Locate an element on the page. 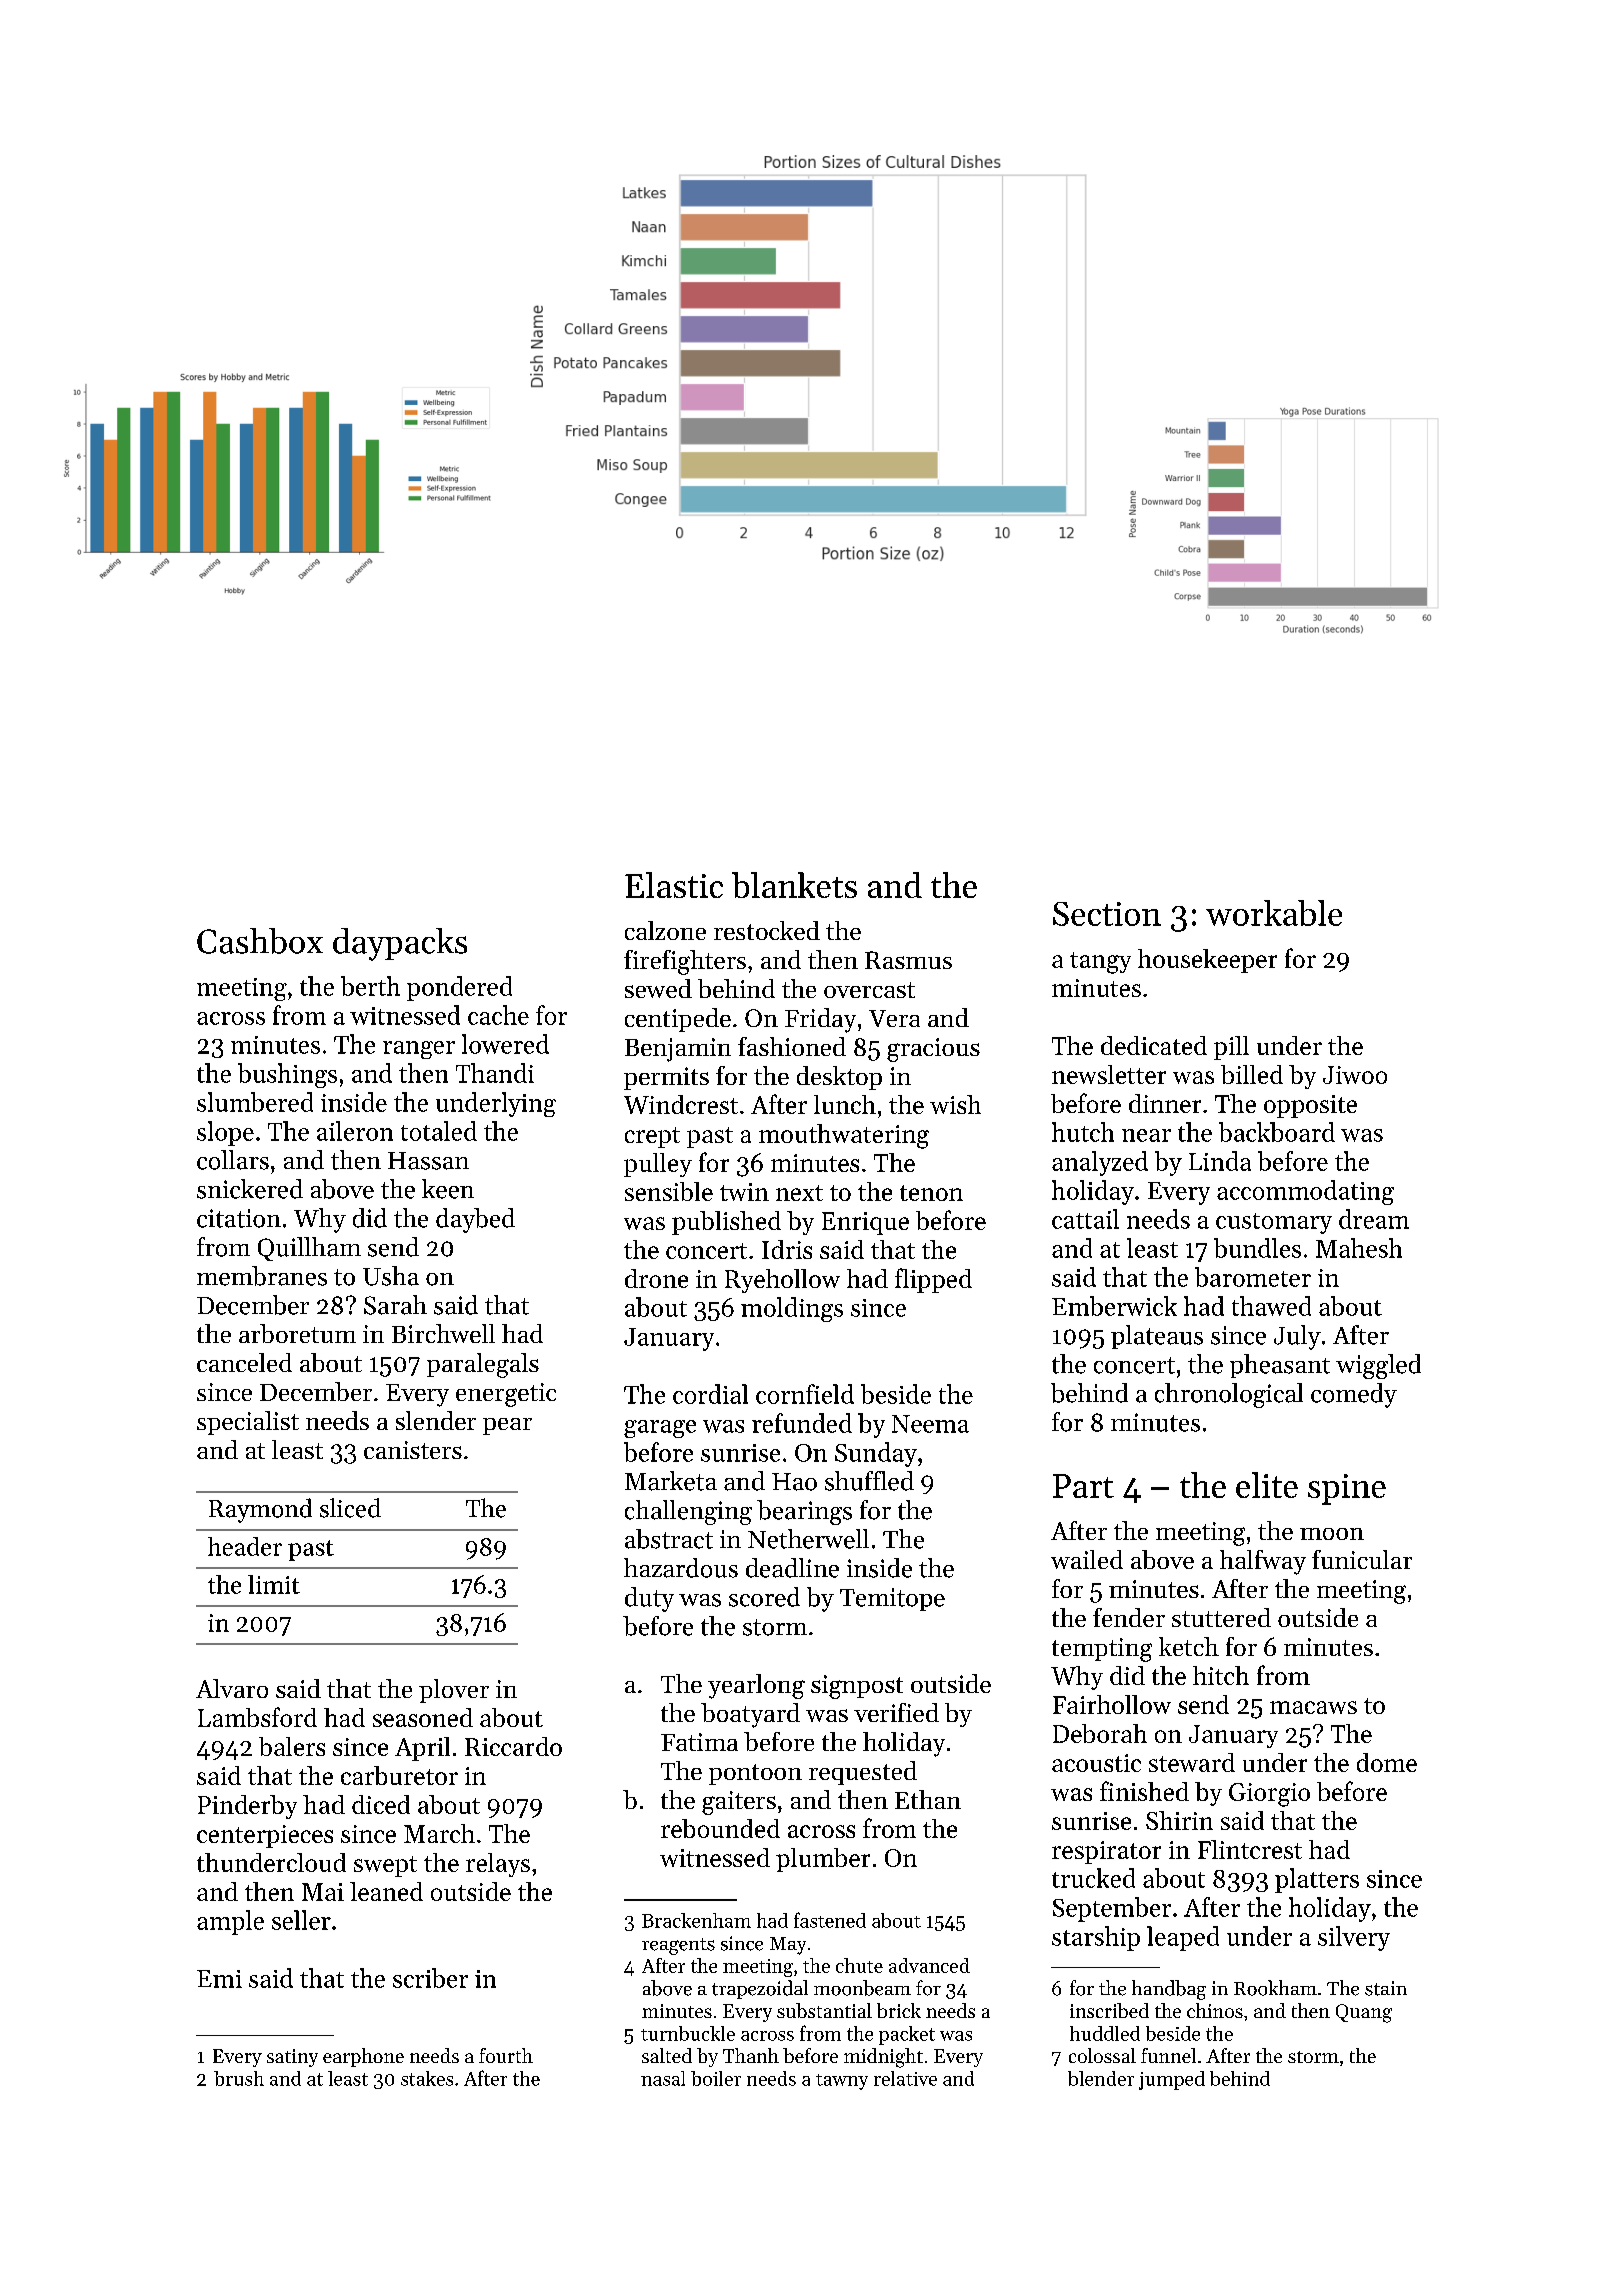  cornfield is located at coordinates (805, 1394).
